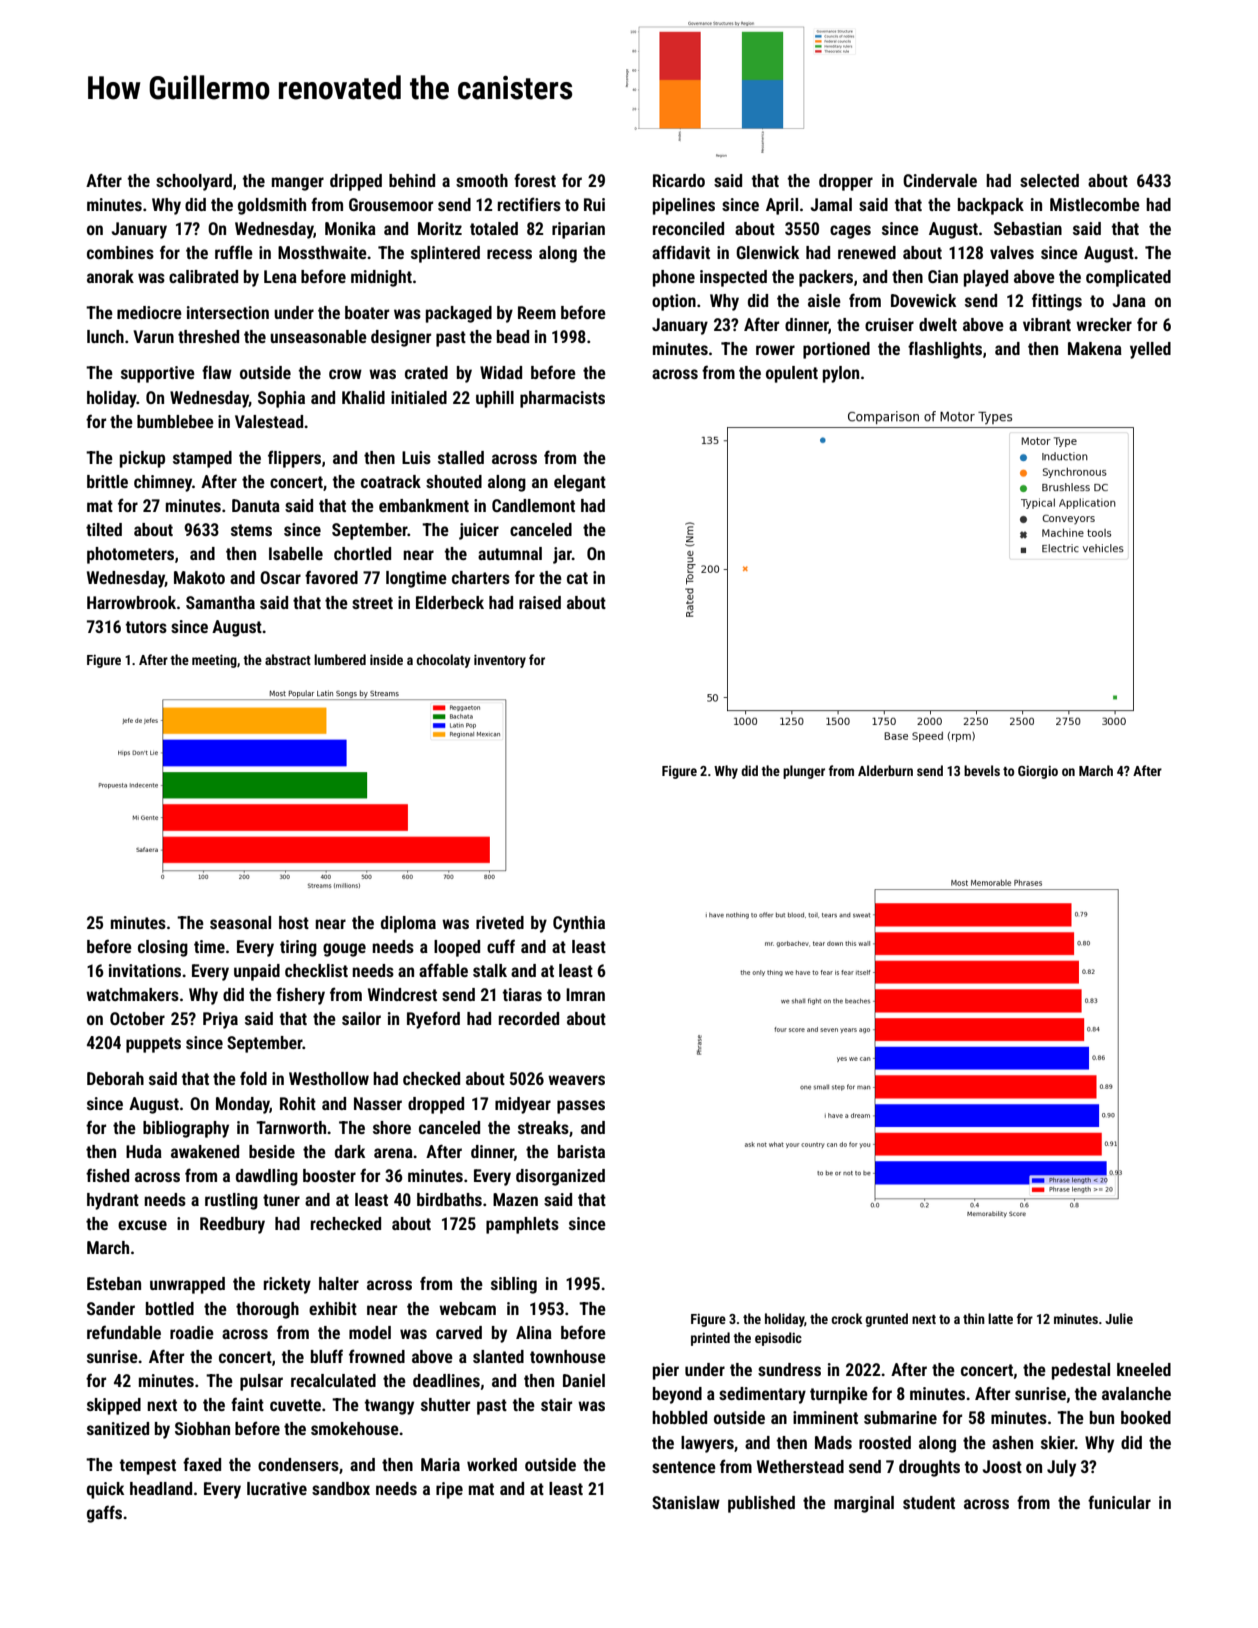  What do you see at coordinates (1012, 252) in the screenshot?
I see `valves` at bounding box center [1012, 252].
